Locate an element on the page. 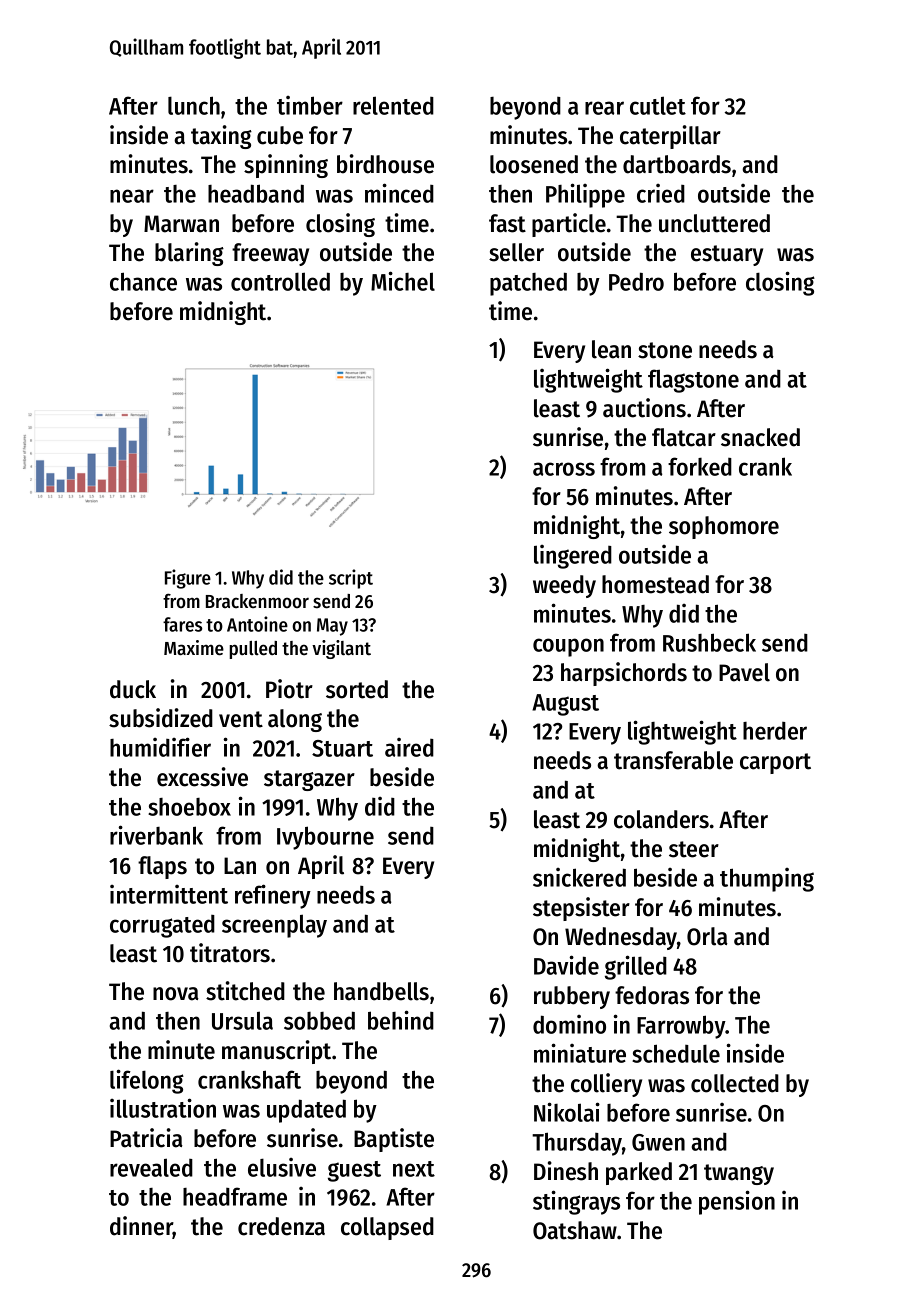 The height and width of the document is (1311, 924). patched is located at coordinates (528, 284).
